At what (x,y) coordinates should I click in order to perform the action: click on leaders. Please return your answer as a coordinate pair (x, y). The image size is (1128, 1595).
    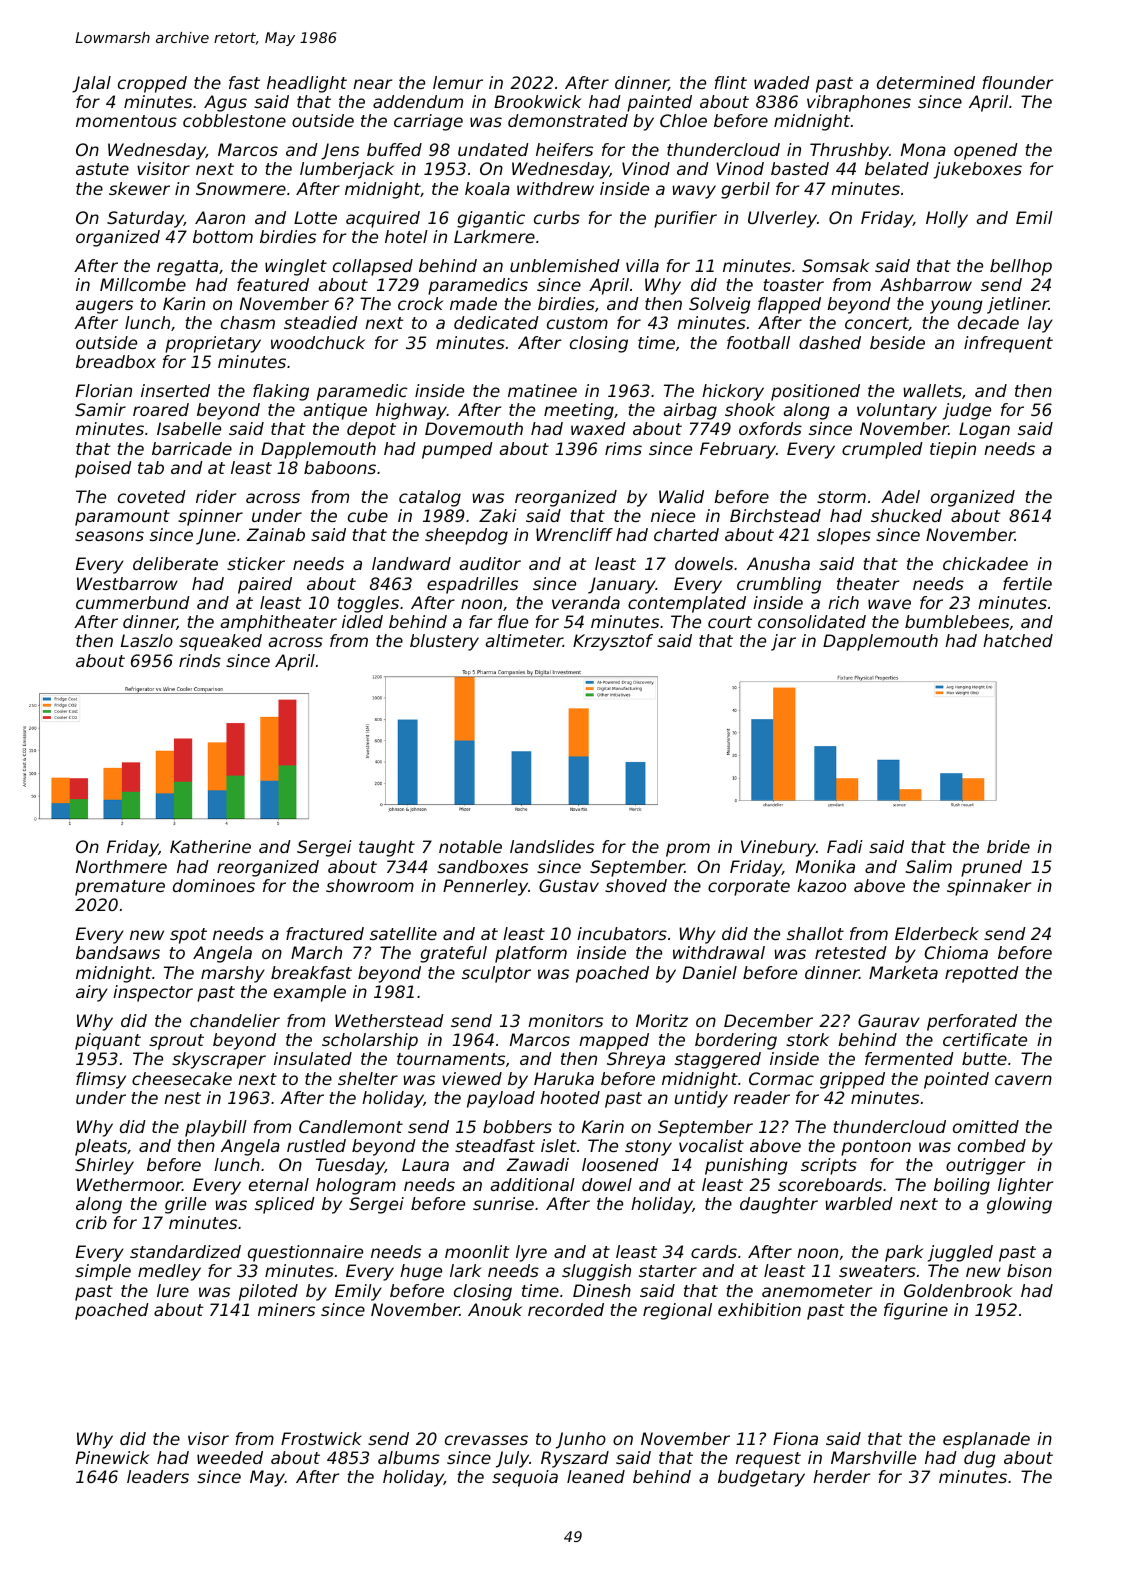
    Looking at the image, I should click on (158, 1476).
